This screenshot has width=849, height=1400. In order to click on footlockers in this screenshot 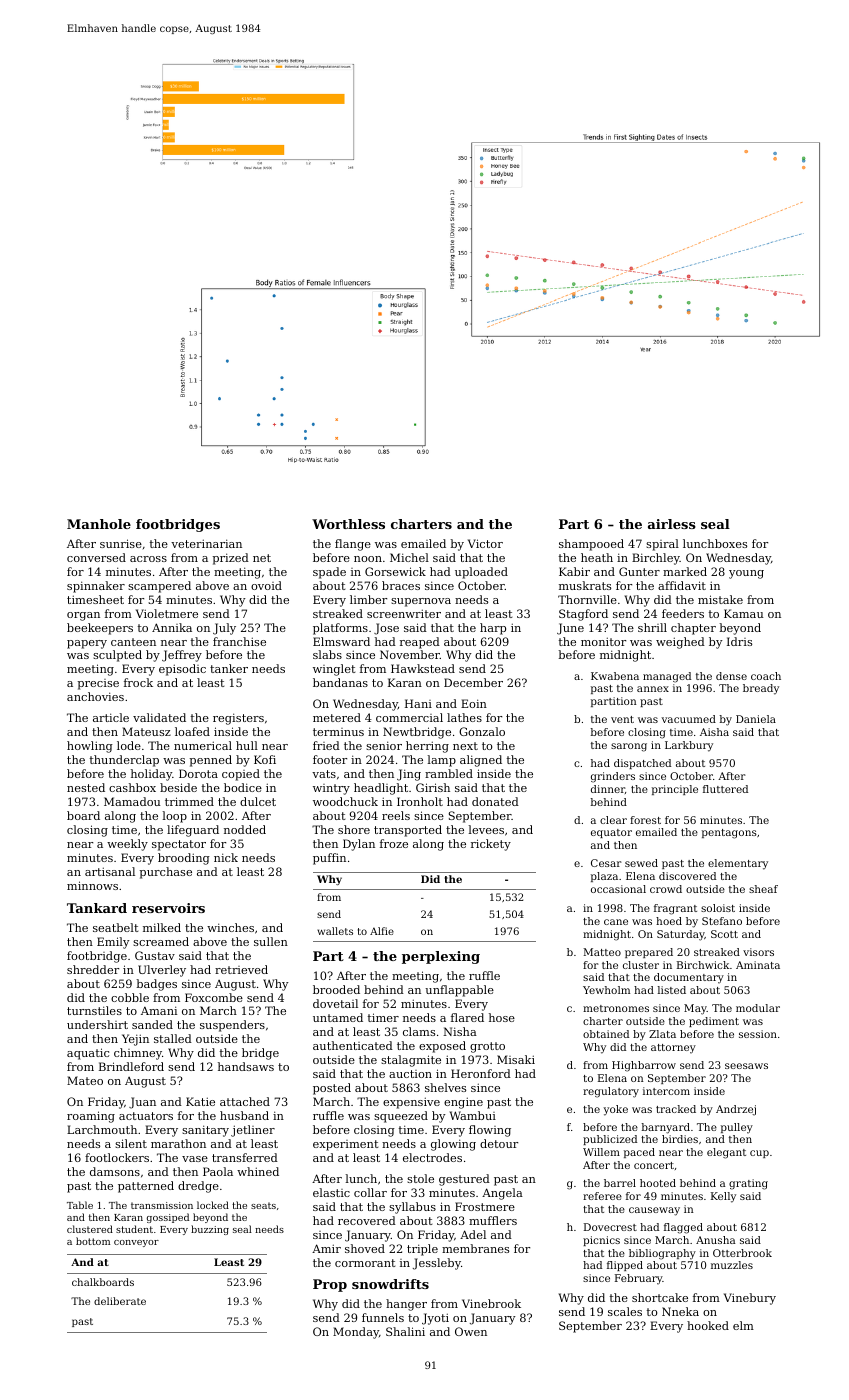, I will do `click(117, 1157)`.
